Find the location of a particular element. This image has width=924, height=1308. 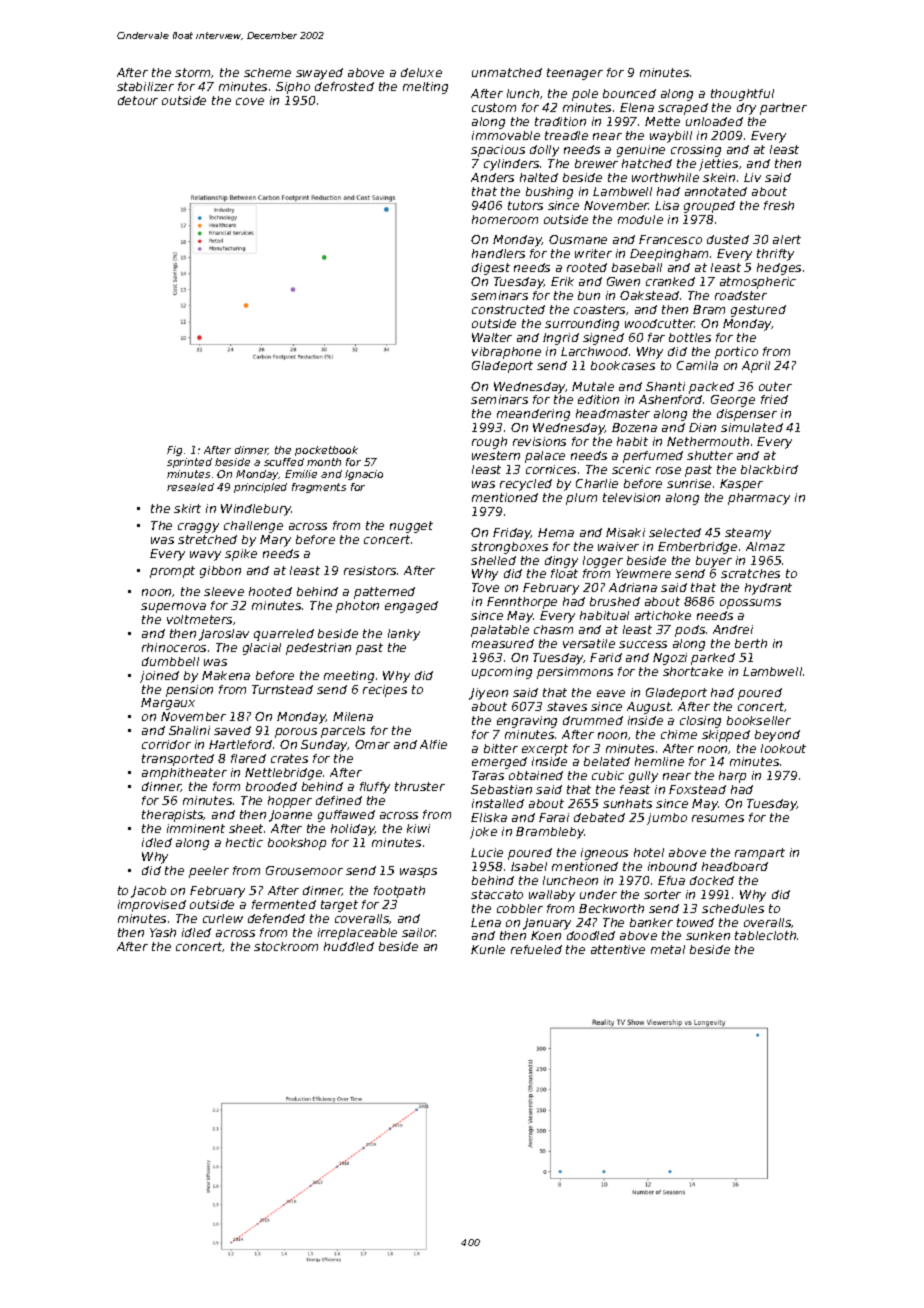

constructed is located at coordinates (508, 309).
